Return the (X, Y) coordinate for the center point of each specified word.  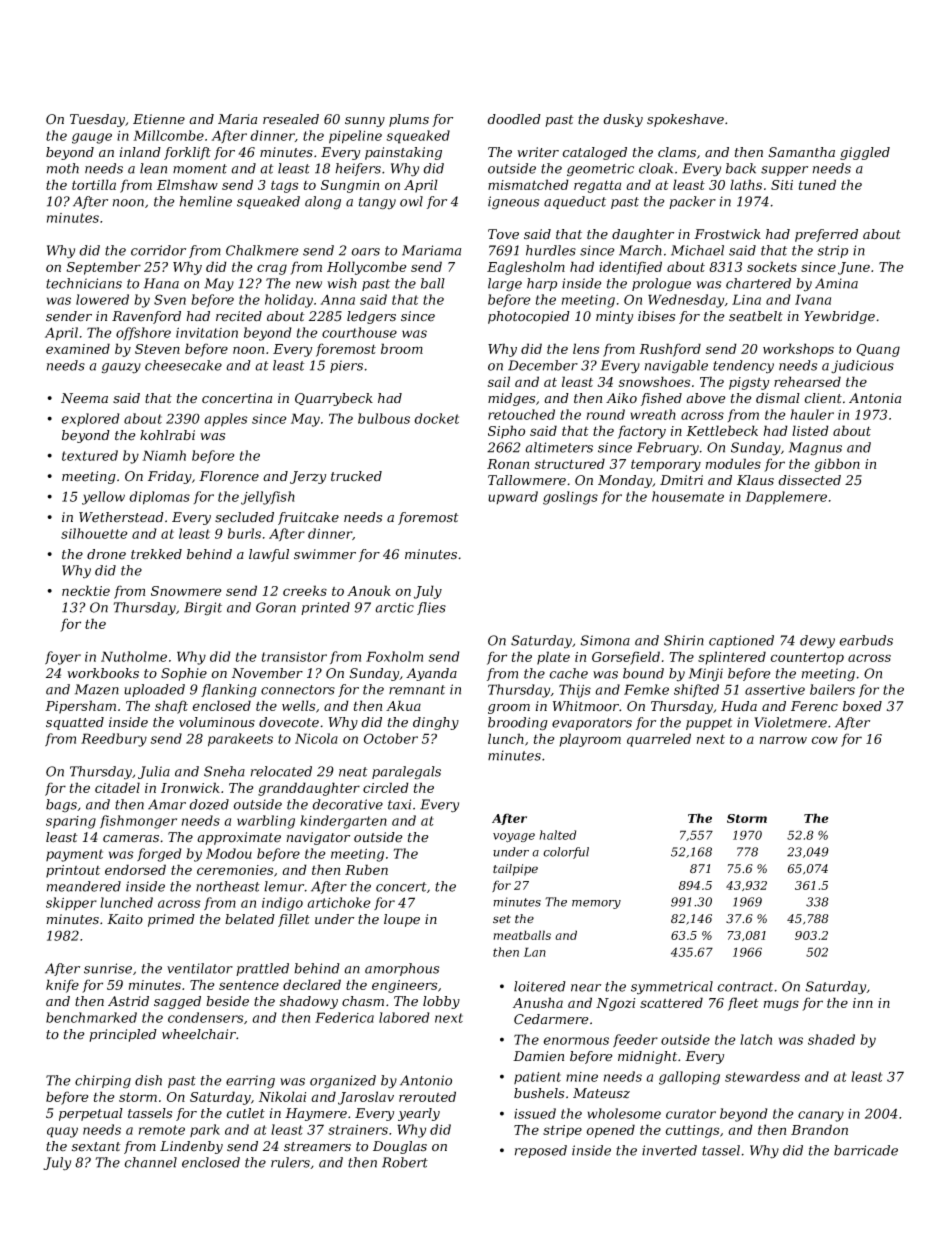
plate (553, 658)
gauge (92, 138)
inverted (669, 1150)
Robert (405, 1162)
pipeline (355, 137)
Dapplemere (786, 498)
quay (62, 1132)
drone (106, 554)
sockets (772, 266)
